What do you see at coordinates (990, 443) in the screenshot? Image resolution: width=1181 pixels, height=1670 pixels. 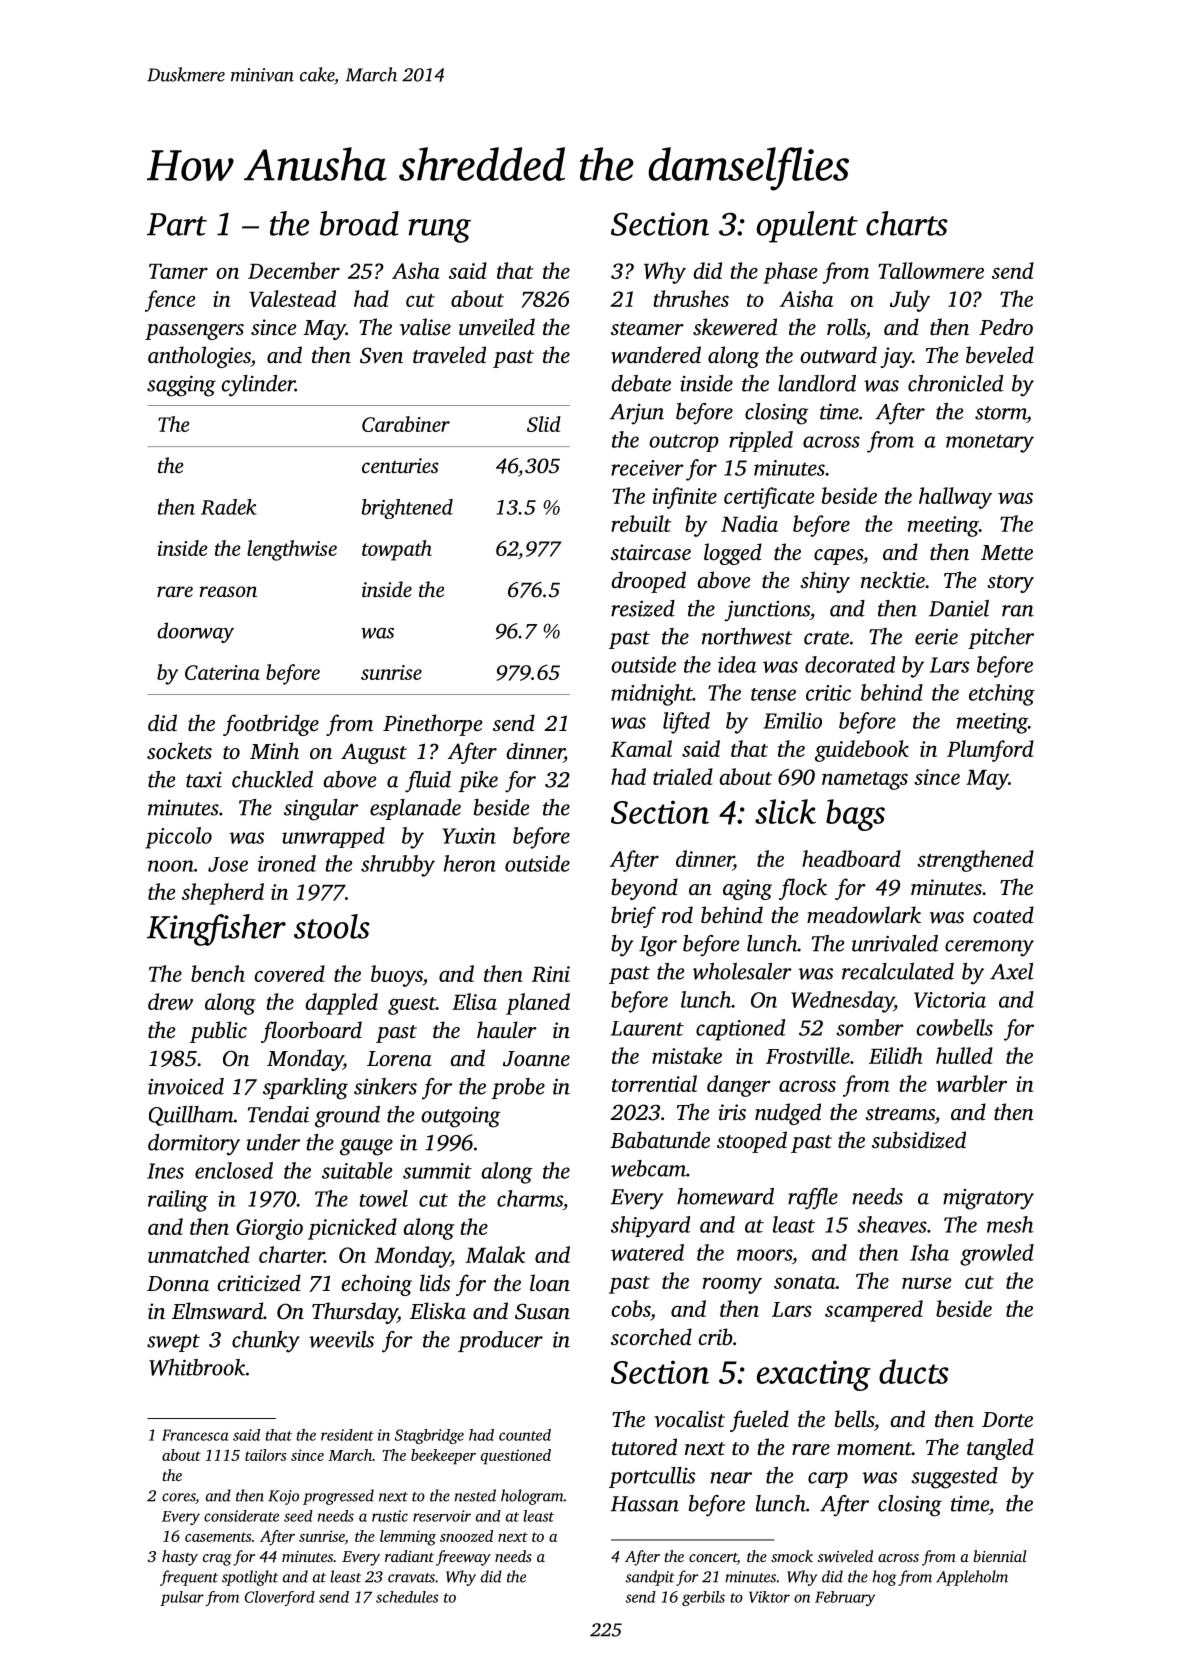 I see `monetary` at bounding box center [990, 443].
